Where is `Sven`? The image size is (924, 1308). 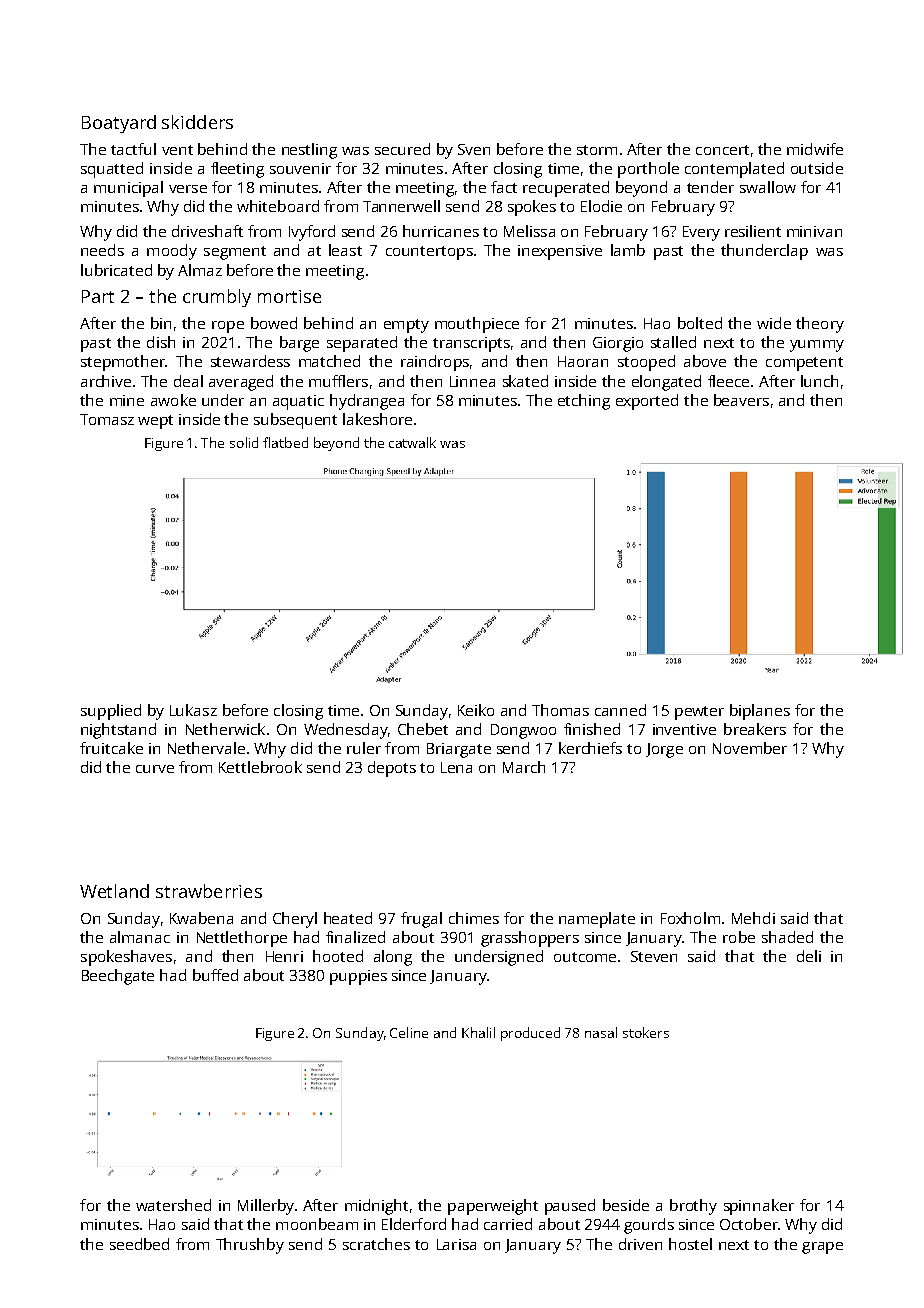 Sven is located at coordinates (474, 149).
